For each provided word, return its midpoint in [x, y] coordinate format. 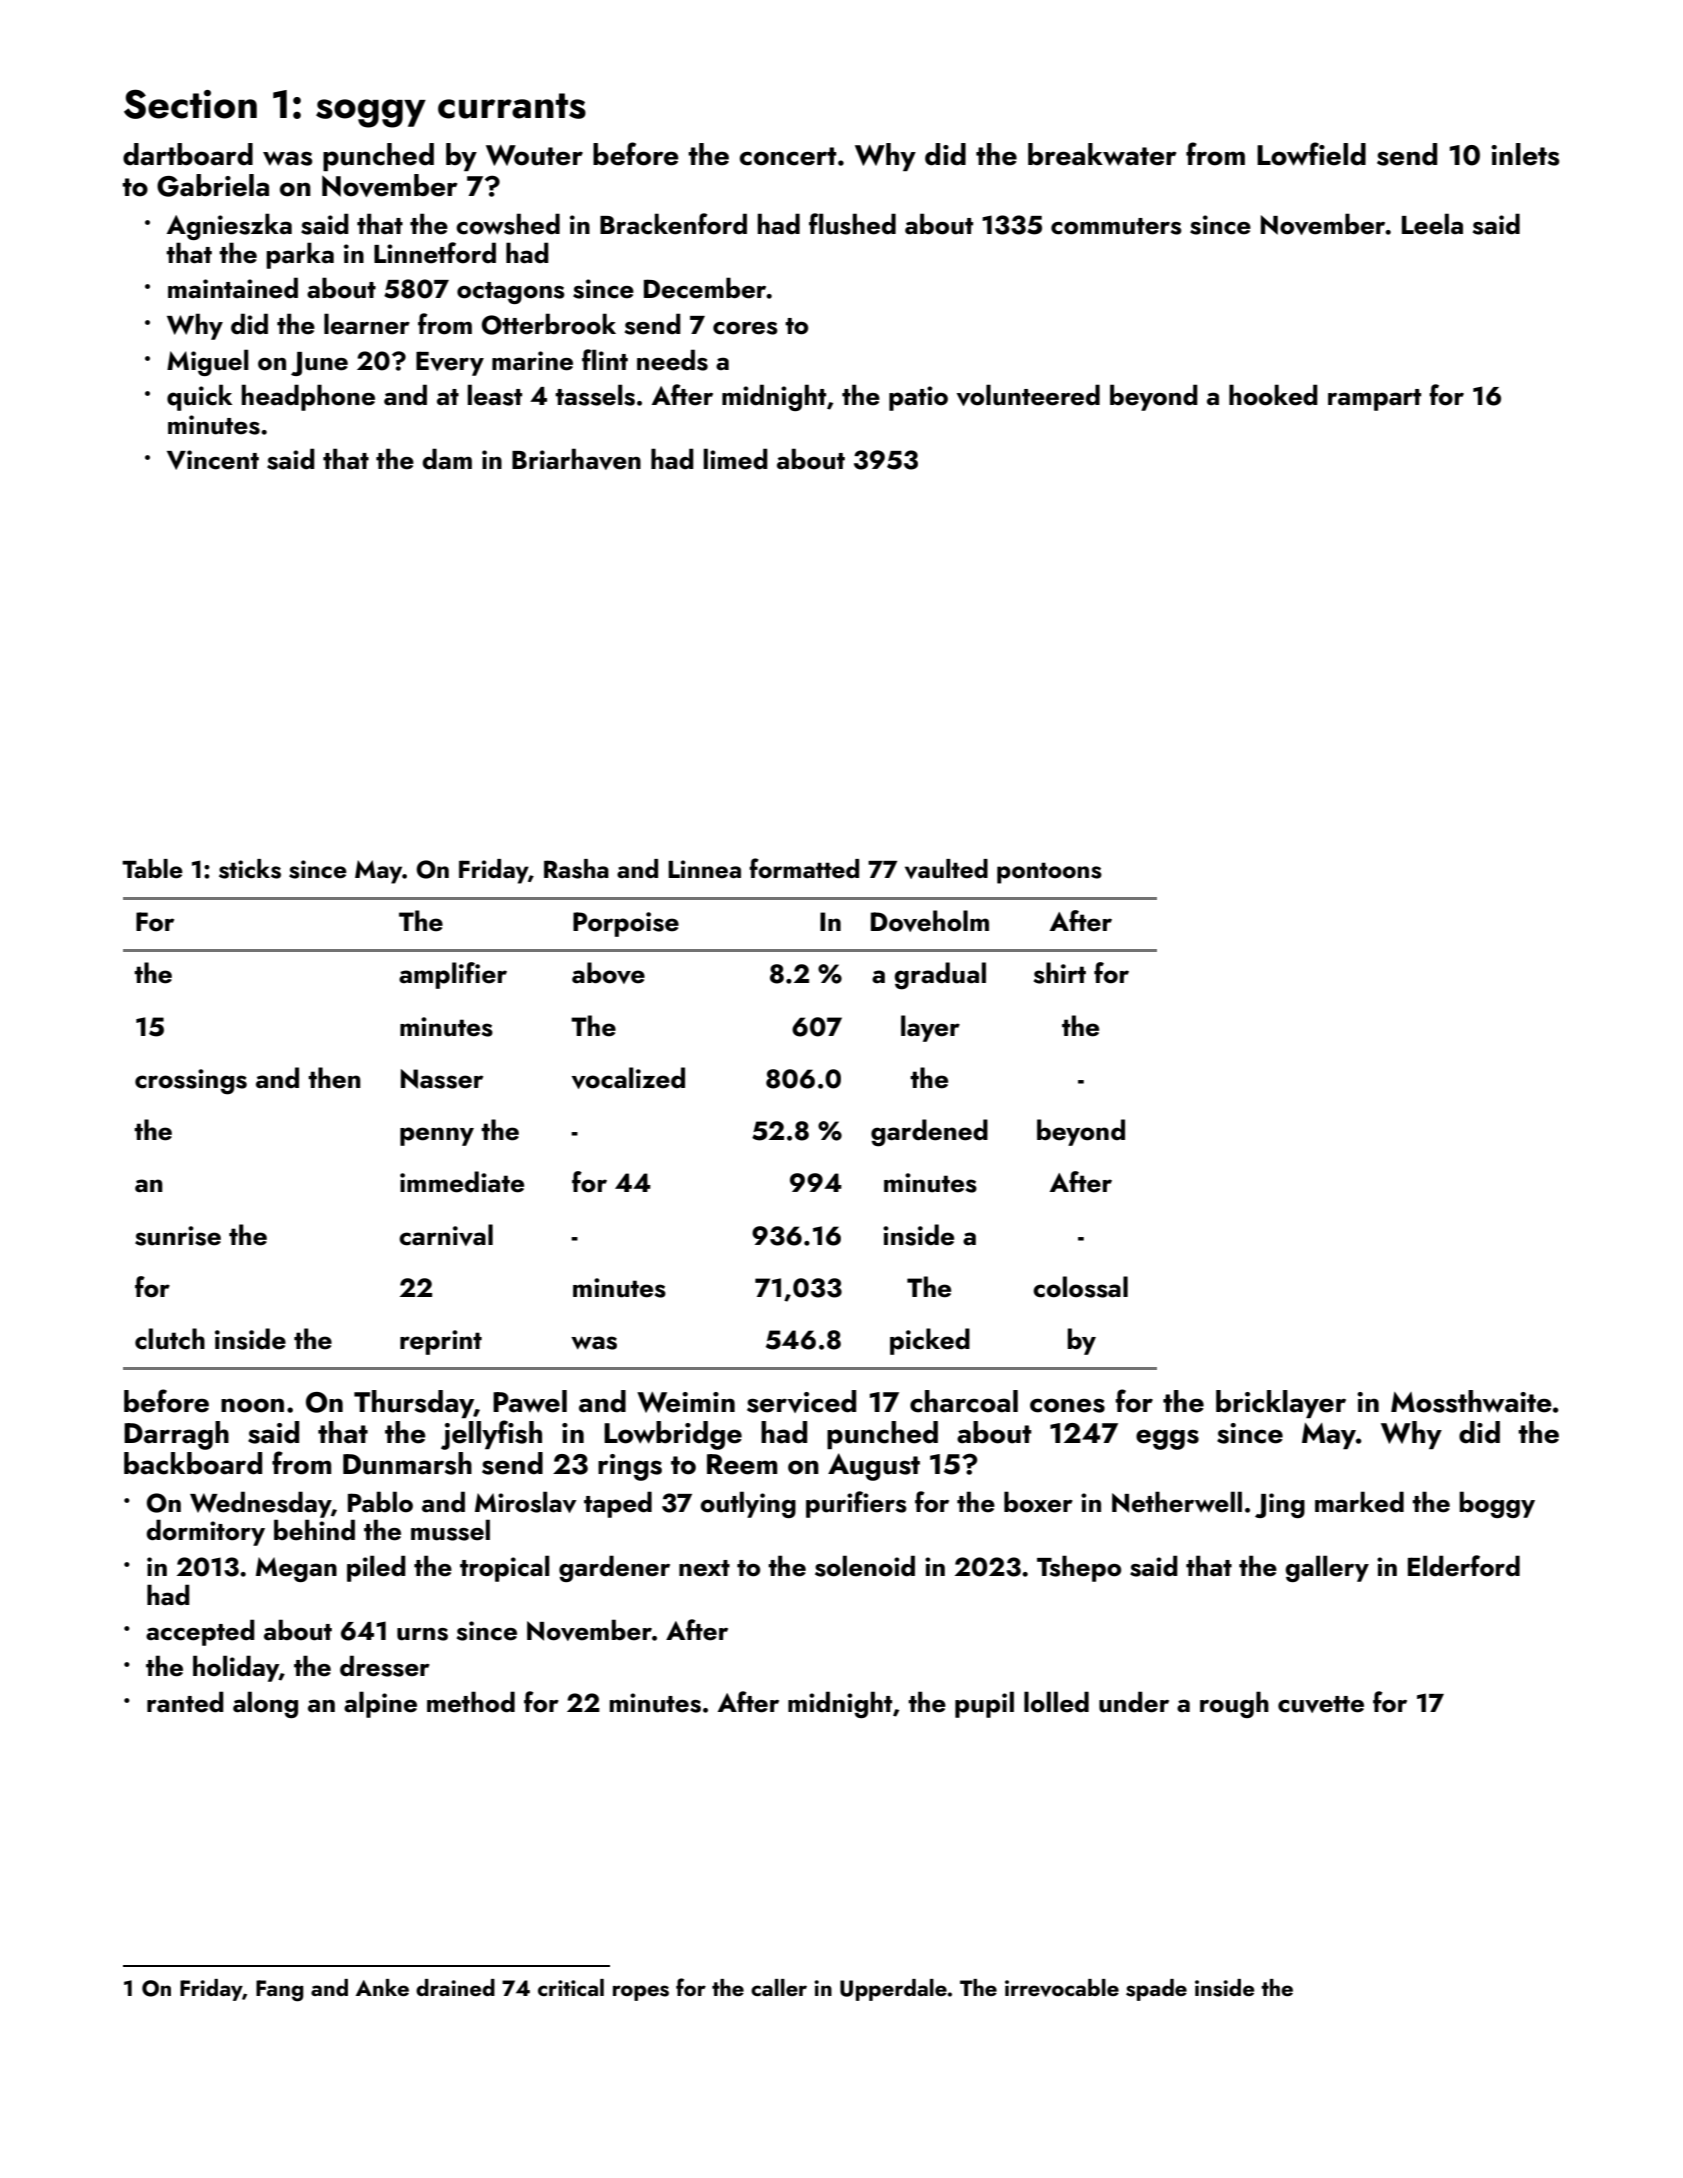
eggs [1167, 1439]
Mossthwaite [1471, 1401]
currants [512, 106]
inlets [1525, 154]
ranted [185, 1702]
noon [252, 1405]
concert [788, 156]
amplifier [453, 975]
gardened [929, 1133]
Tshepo [1079, 1568]
